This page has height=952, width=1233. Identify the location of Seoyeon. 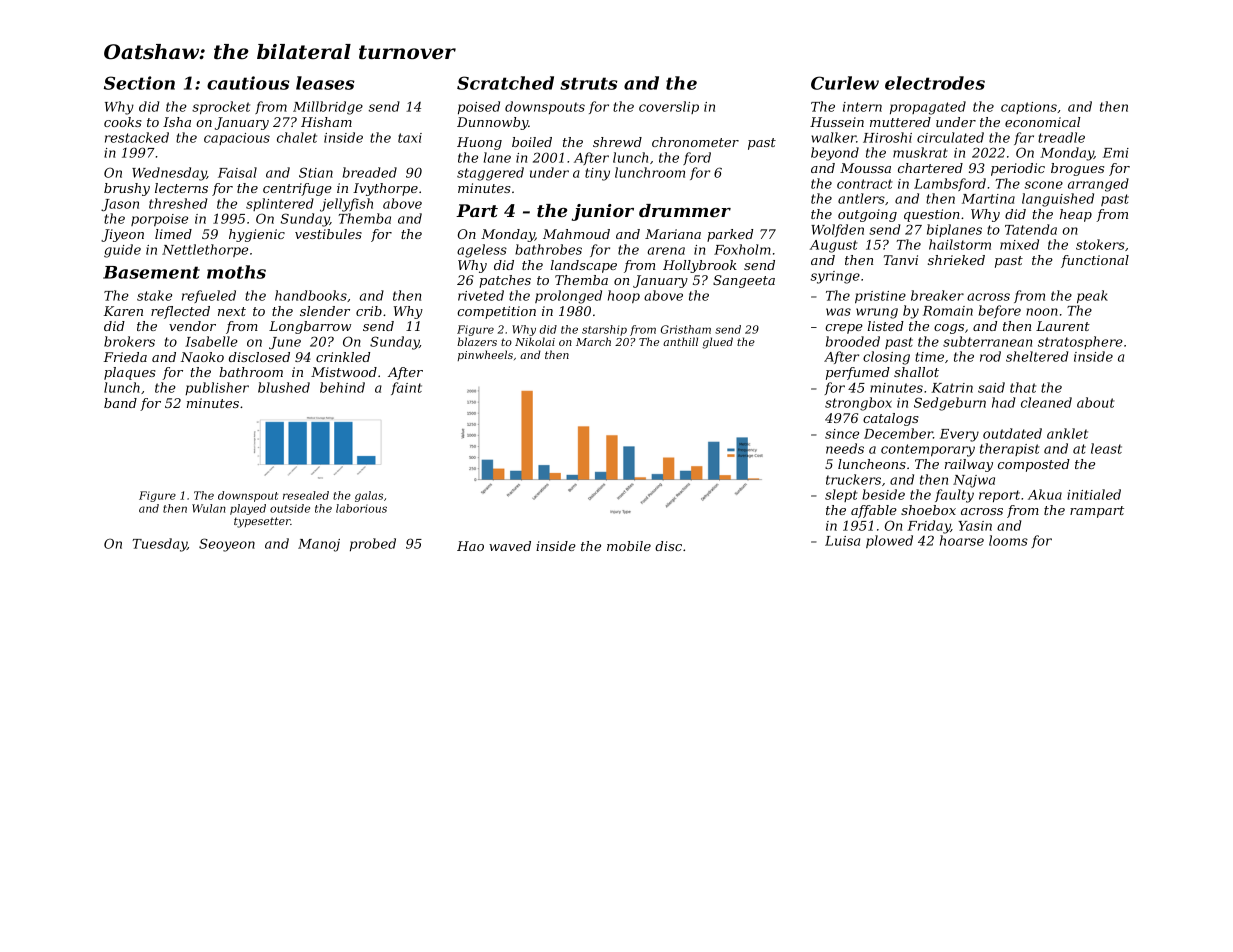
(227, 545).
